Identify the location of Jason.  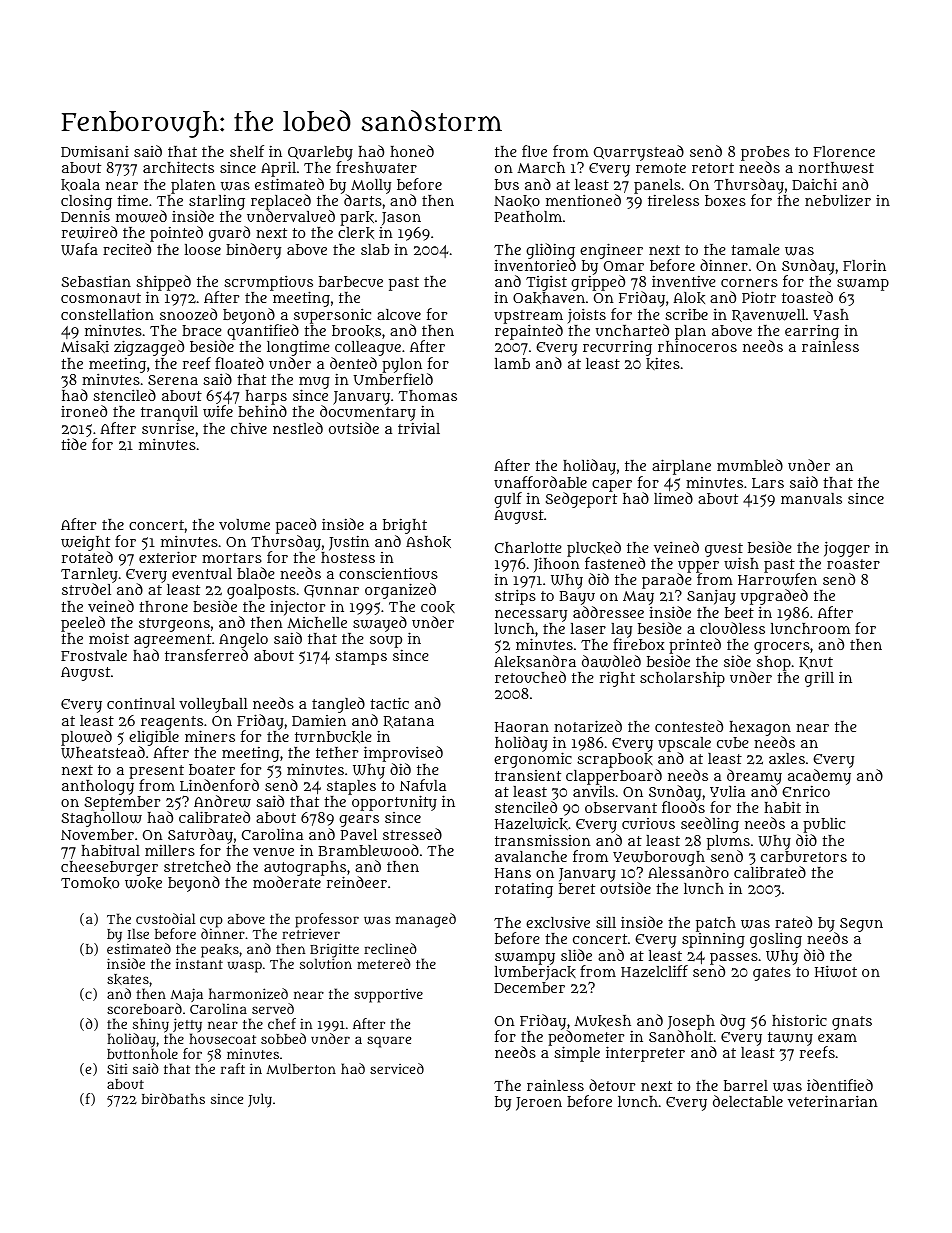
(401, 218).
